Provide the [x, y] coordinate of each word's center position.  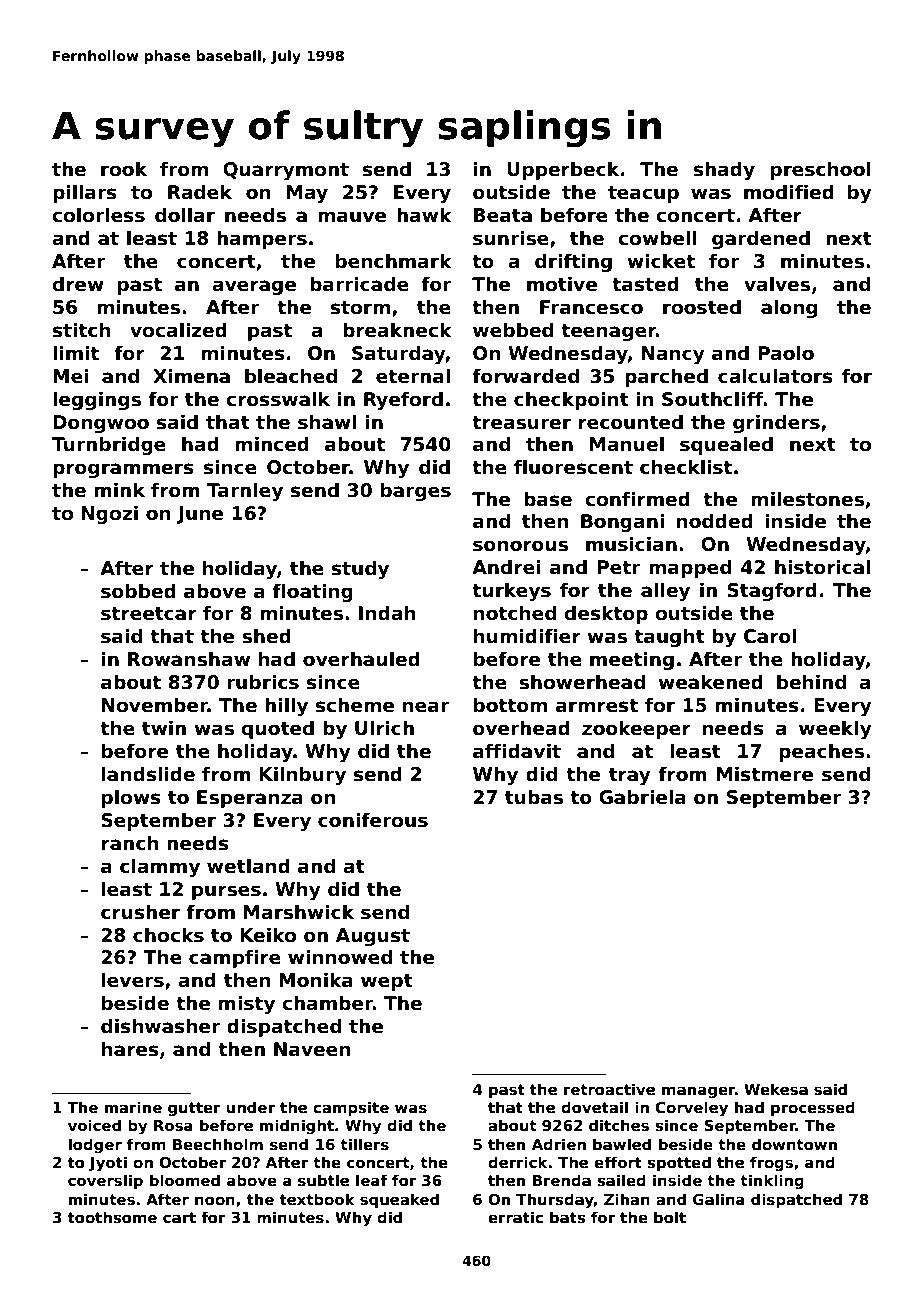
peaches [821, 752]
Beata [503, 215]
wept [386, 982]
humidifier [527, 636]
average [254, 287]
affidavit [517, 751]
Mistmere [765, 774]
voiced [94, 1125]
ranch [130, 843]
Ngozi [109, 514]
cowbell [657, 238]
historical [822, 567]
